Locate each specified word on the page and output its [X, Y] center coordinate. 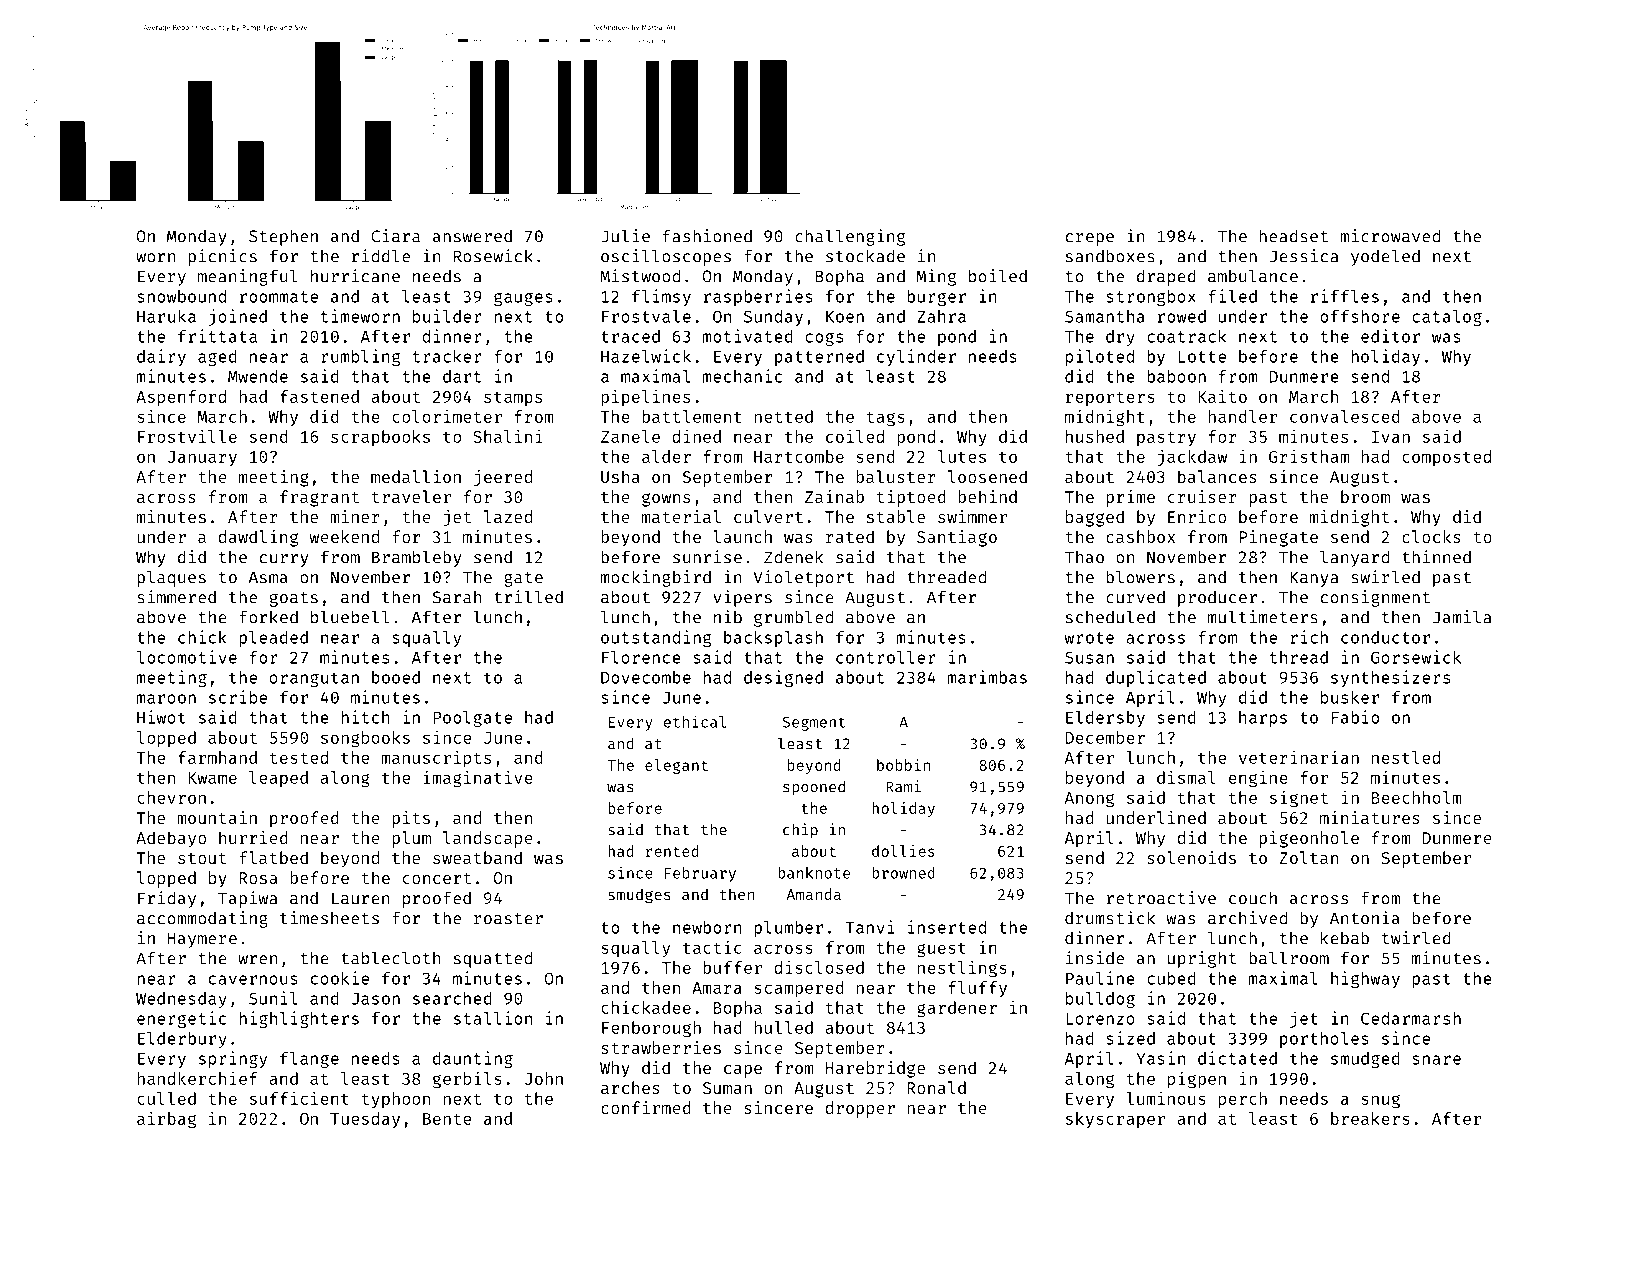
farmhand [217, 757]
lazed [508, 516]
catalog [1447, 318]
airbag [166, 1120]
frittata [217, 336]
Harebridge [875, 1069]
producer [1217, 598]
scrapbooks [380, 438]
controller [886, 657]
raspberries [758, 297]
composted [1446, 458]
